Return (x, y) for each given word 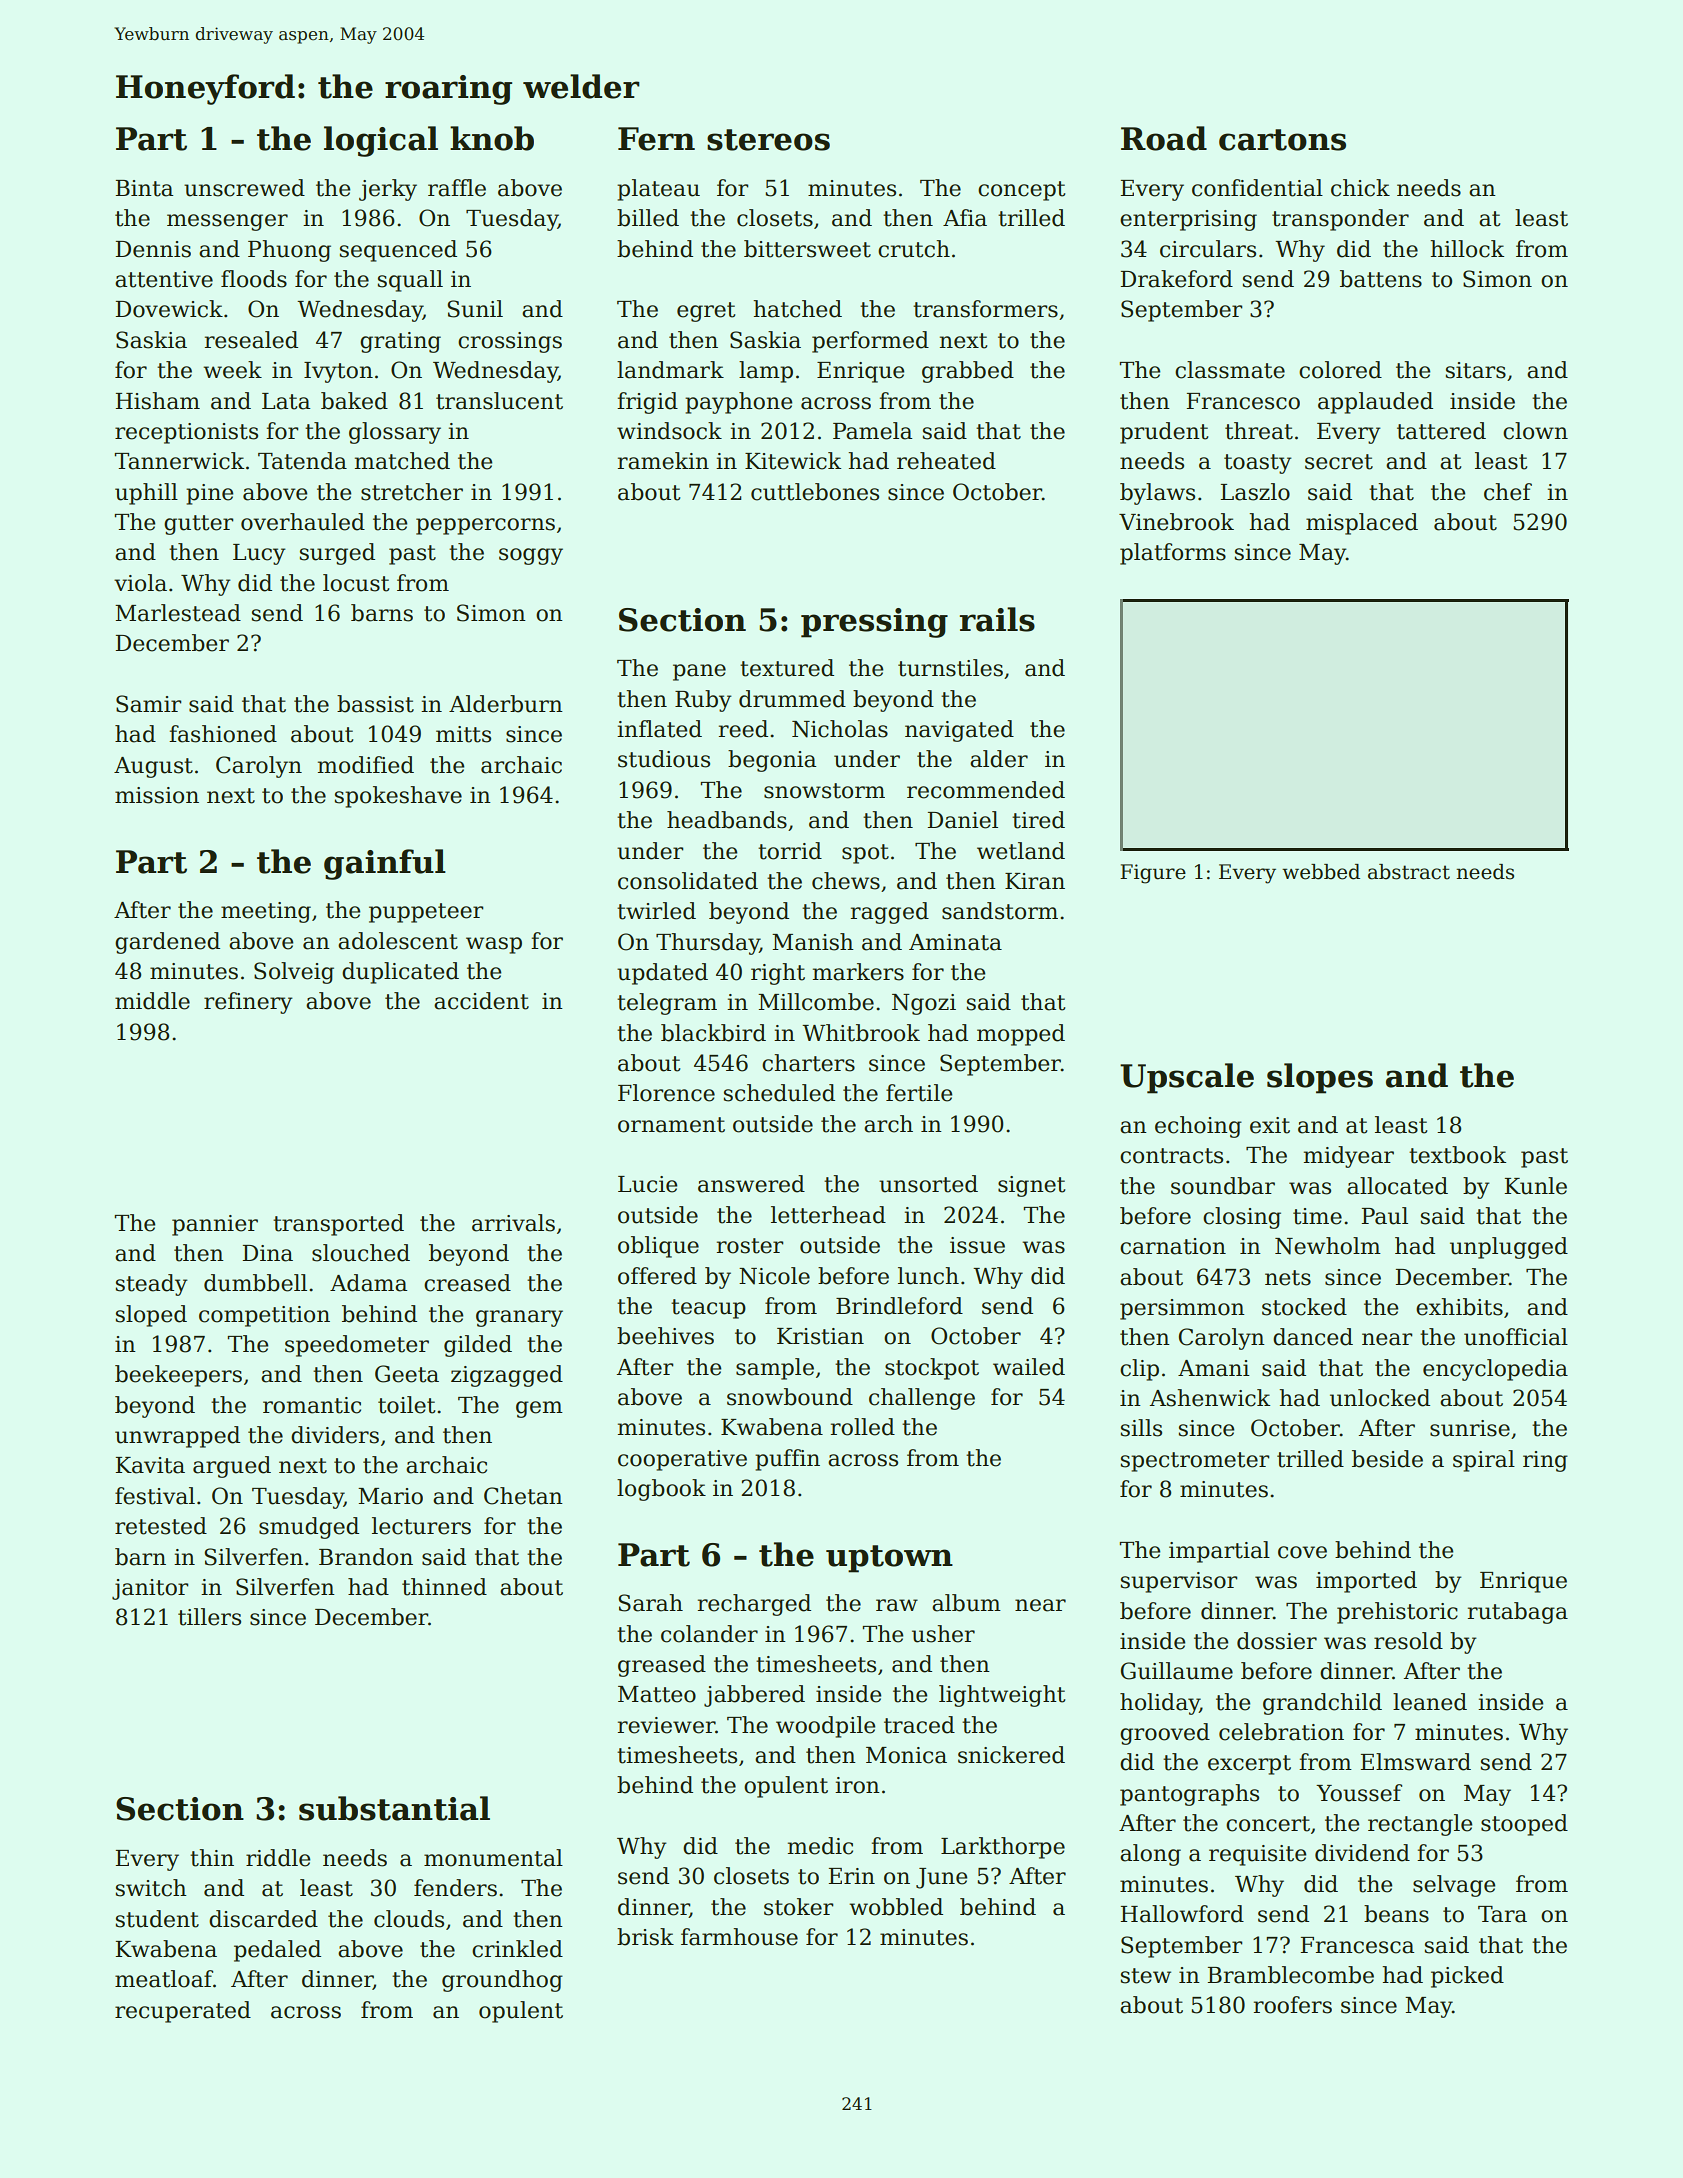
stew (1146, 1976)
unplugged (1509, 1248)
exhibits (1459, 1307)
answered (751, 1184)
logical (381, 141)
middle (152, 1001)
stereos (768, 140)
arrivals (513, 1223)
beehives (665, 1336)
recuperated (183, 2012)
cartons (1282, 140)
